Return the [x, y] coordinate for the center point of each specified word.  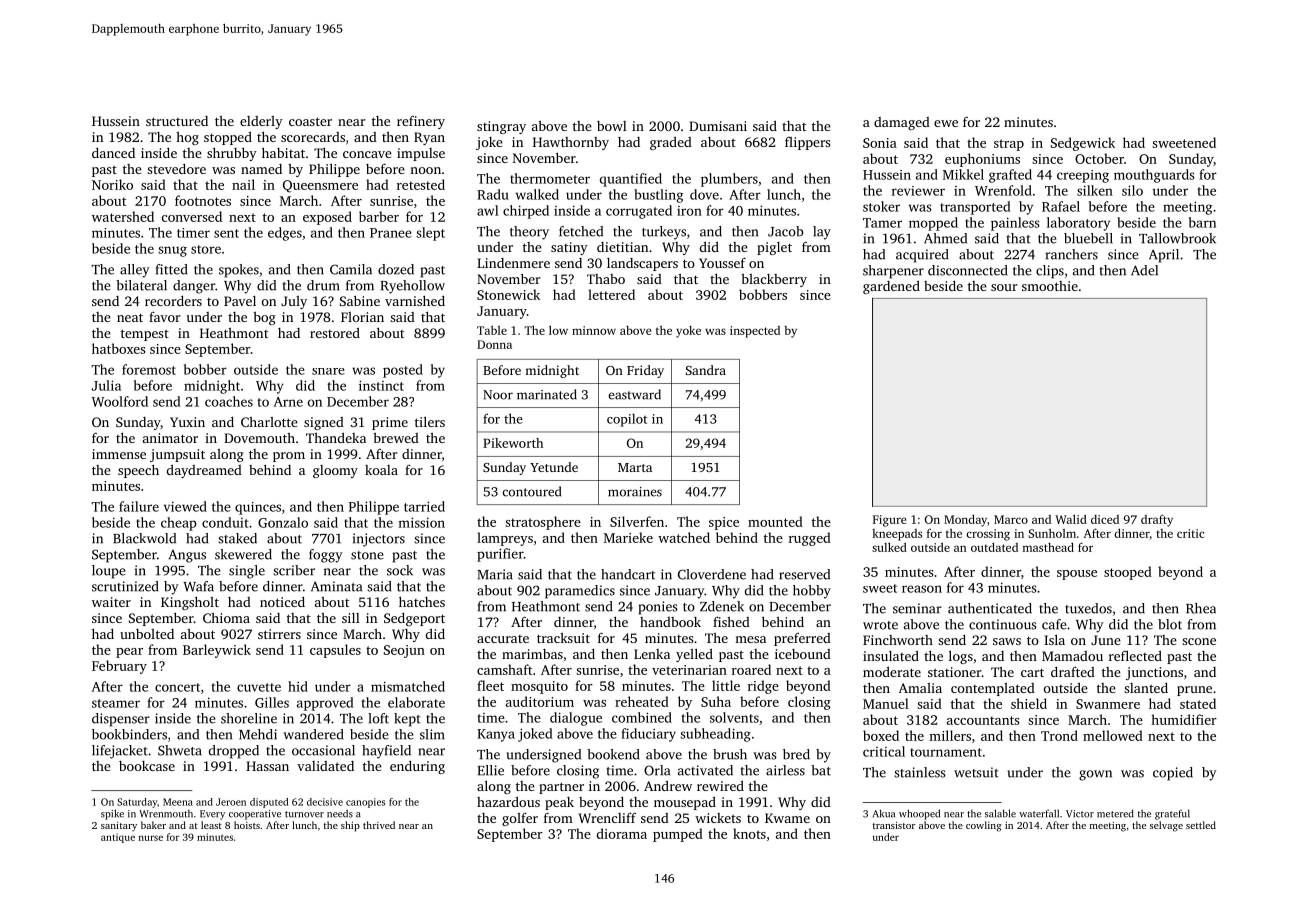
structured [177, 121]
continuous [1003, 624]
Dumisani [718, 126]
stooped [1128, 573]
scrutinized [125, 586]
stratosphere [543, 523]
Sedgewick [1083, 144]
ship [350, 826]
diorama [622, 833]
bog [264, 318]
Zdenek [722, 606]
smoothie [1050, 286]
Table [492, 330]
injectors [379, 540]
